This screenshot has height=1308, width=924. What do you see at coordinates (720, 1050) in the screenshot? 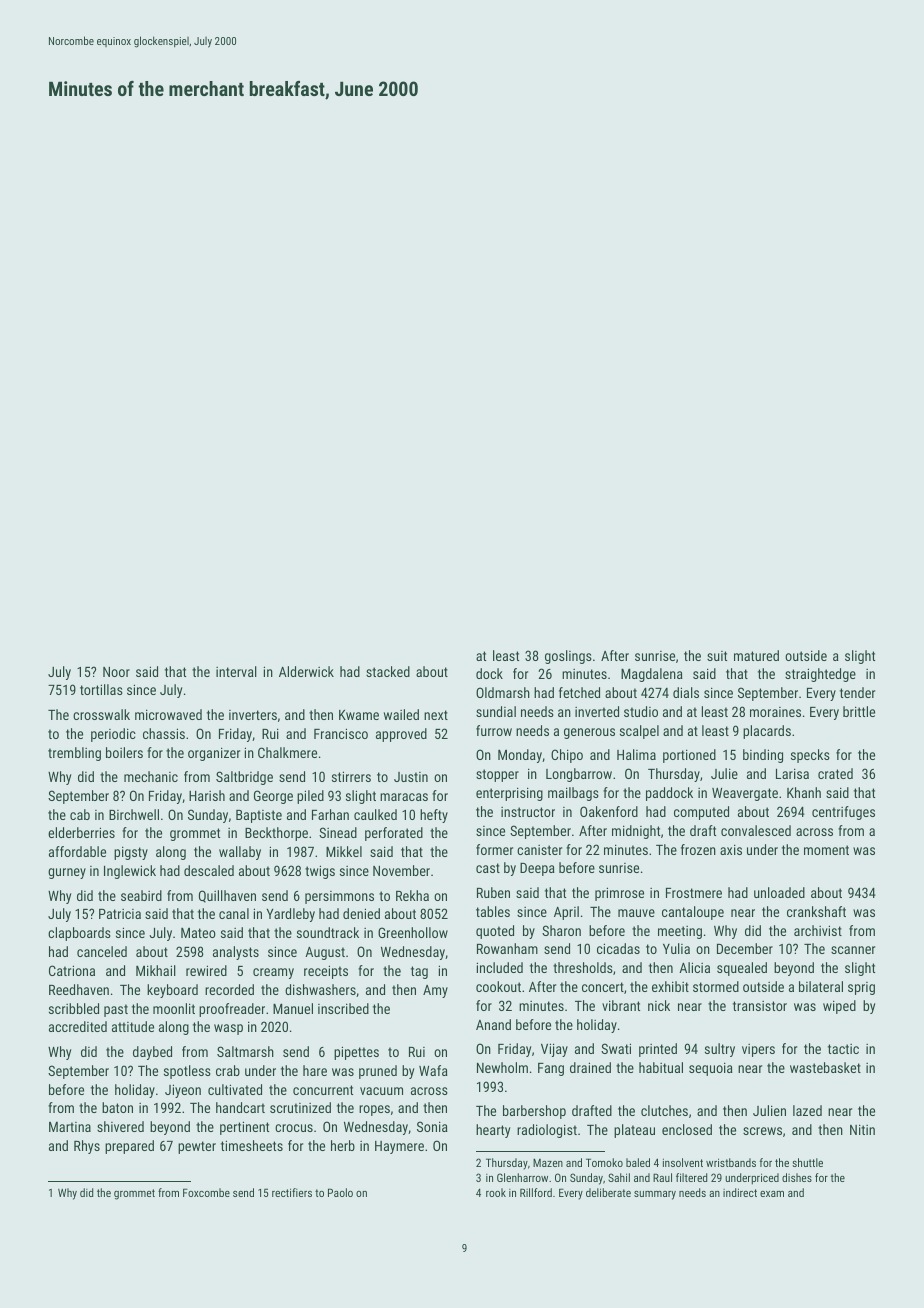
I see `sultry` at bounding box center [720, 1050].
